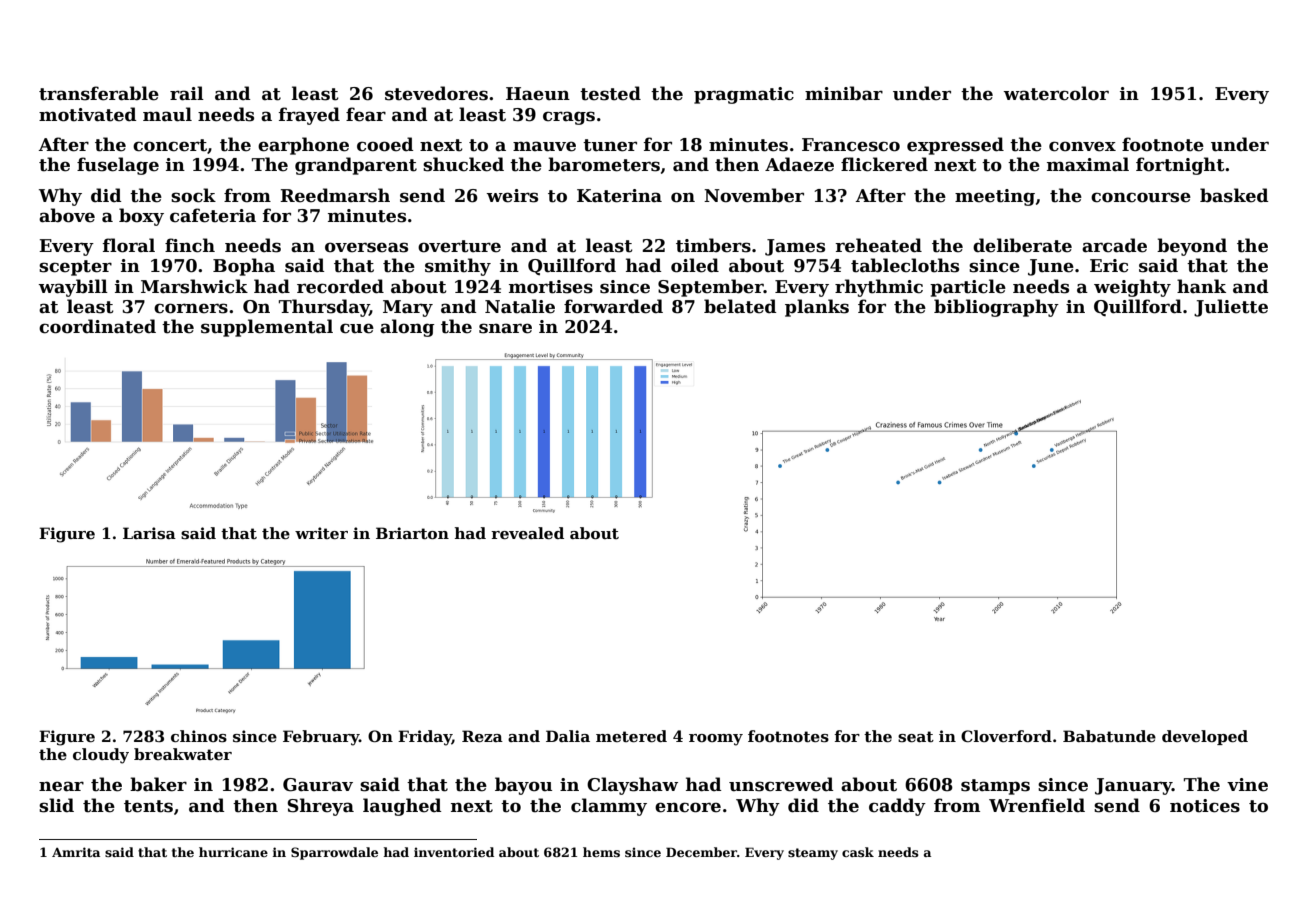 Image resolution: width=1308 pixels, height=924 pixels. What do you see at coordinates (695, 265) in the page?
I see `oiled` at bounding box center [695, 265].
